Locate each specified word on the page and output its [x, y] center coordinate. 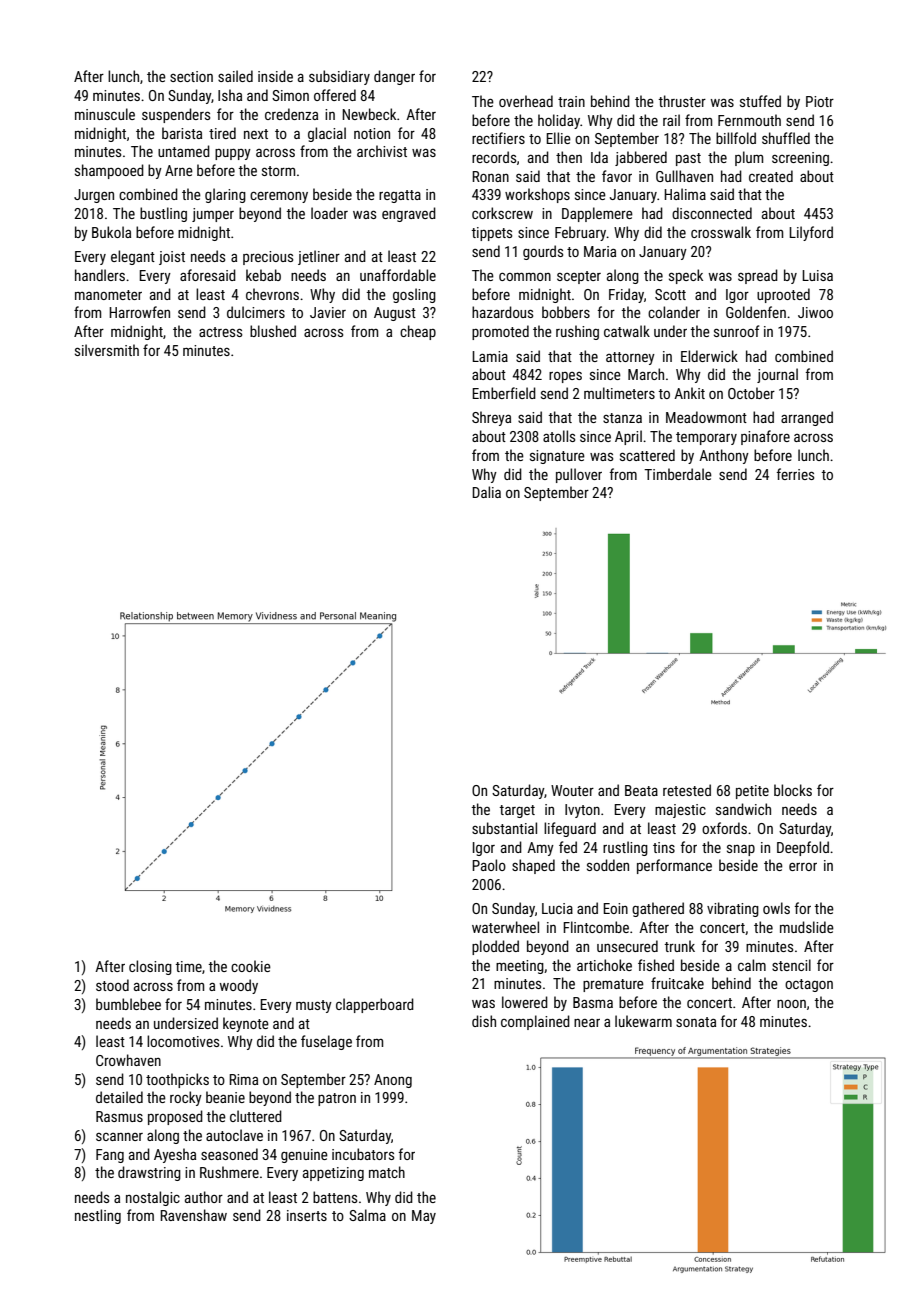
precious [268, 258]
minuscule [105, 114]
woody [239, 986]
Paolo [489, 865]
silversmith [107, 350]
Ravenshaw [193, 1215]
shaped [533, 866]
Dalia [486, 492]
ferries [796, 474]
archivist [382, 151]
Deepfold [803, 848]
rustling [625, 848]
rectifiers [498, 138]
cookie [251, 966]
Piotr [820, 101]
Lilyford [811, 233]
